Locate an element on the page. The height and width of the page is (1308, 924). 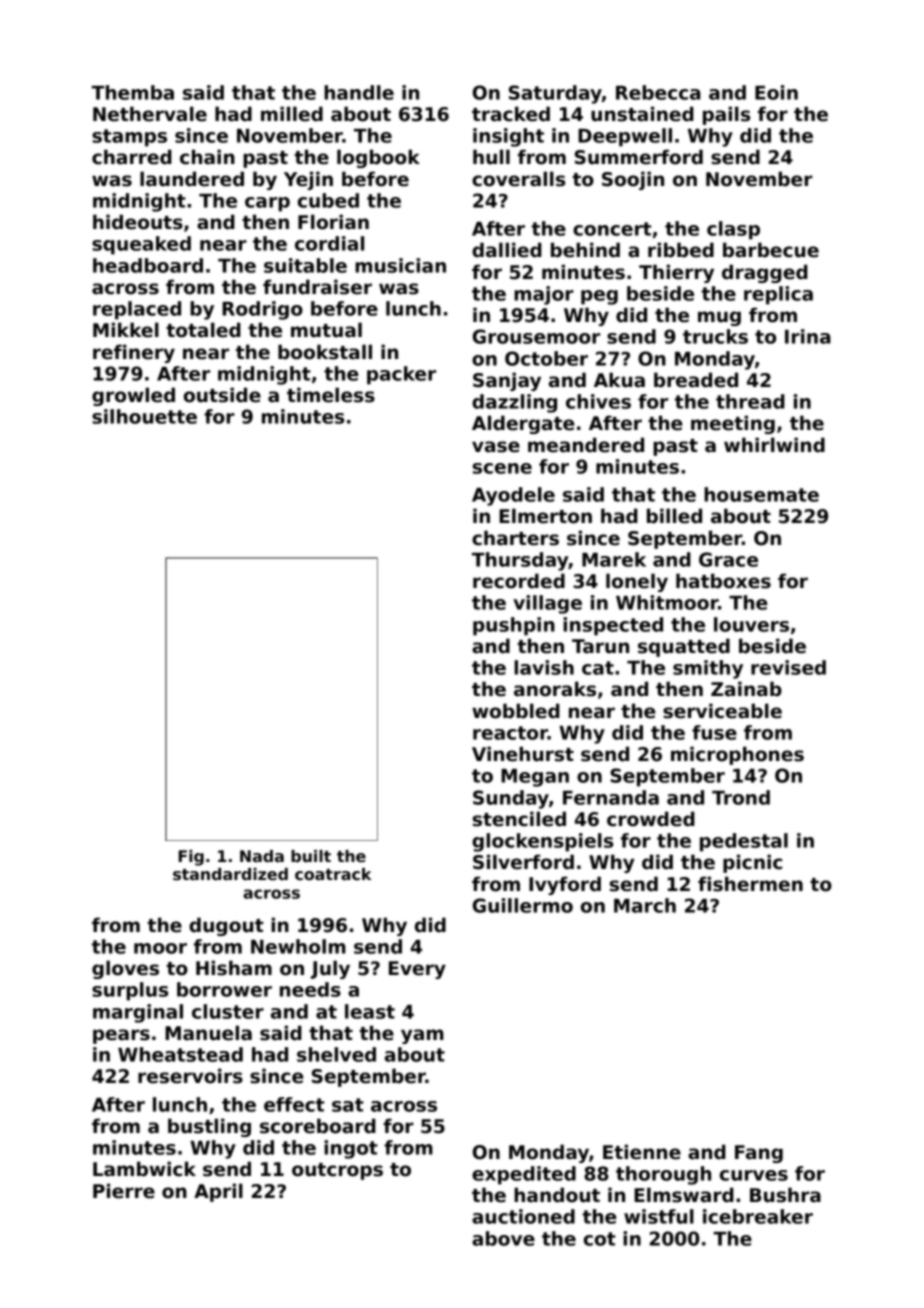
charters is located at coordinates (515, 538).
